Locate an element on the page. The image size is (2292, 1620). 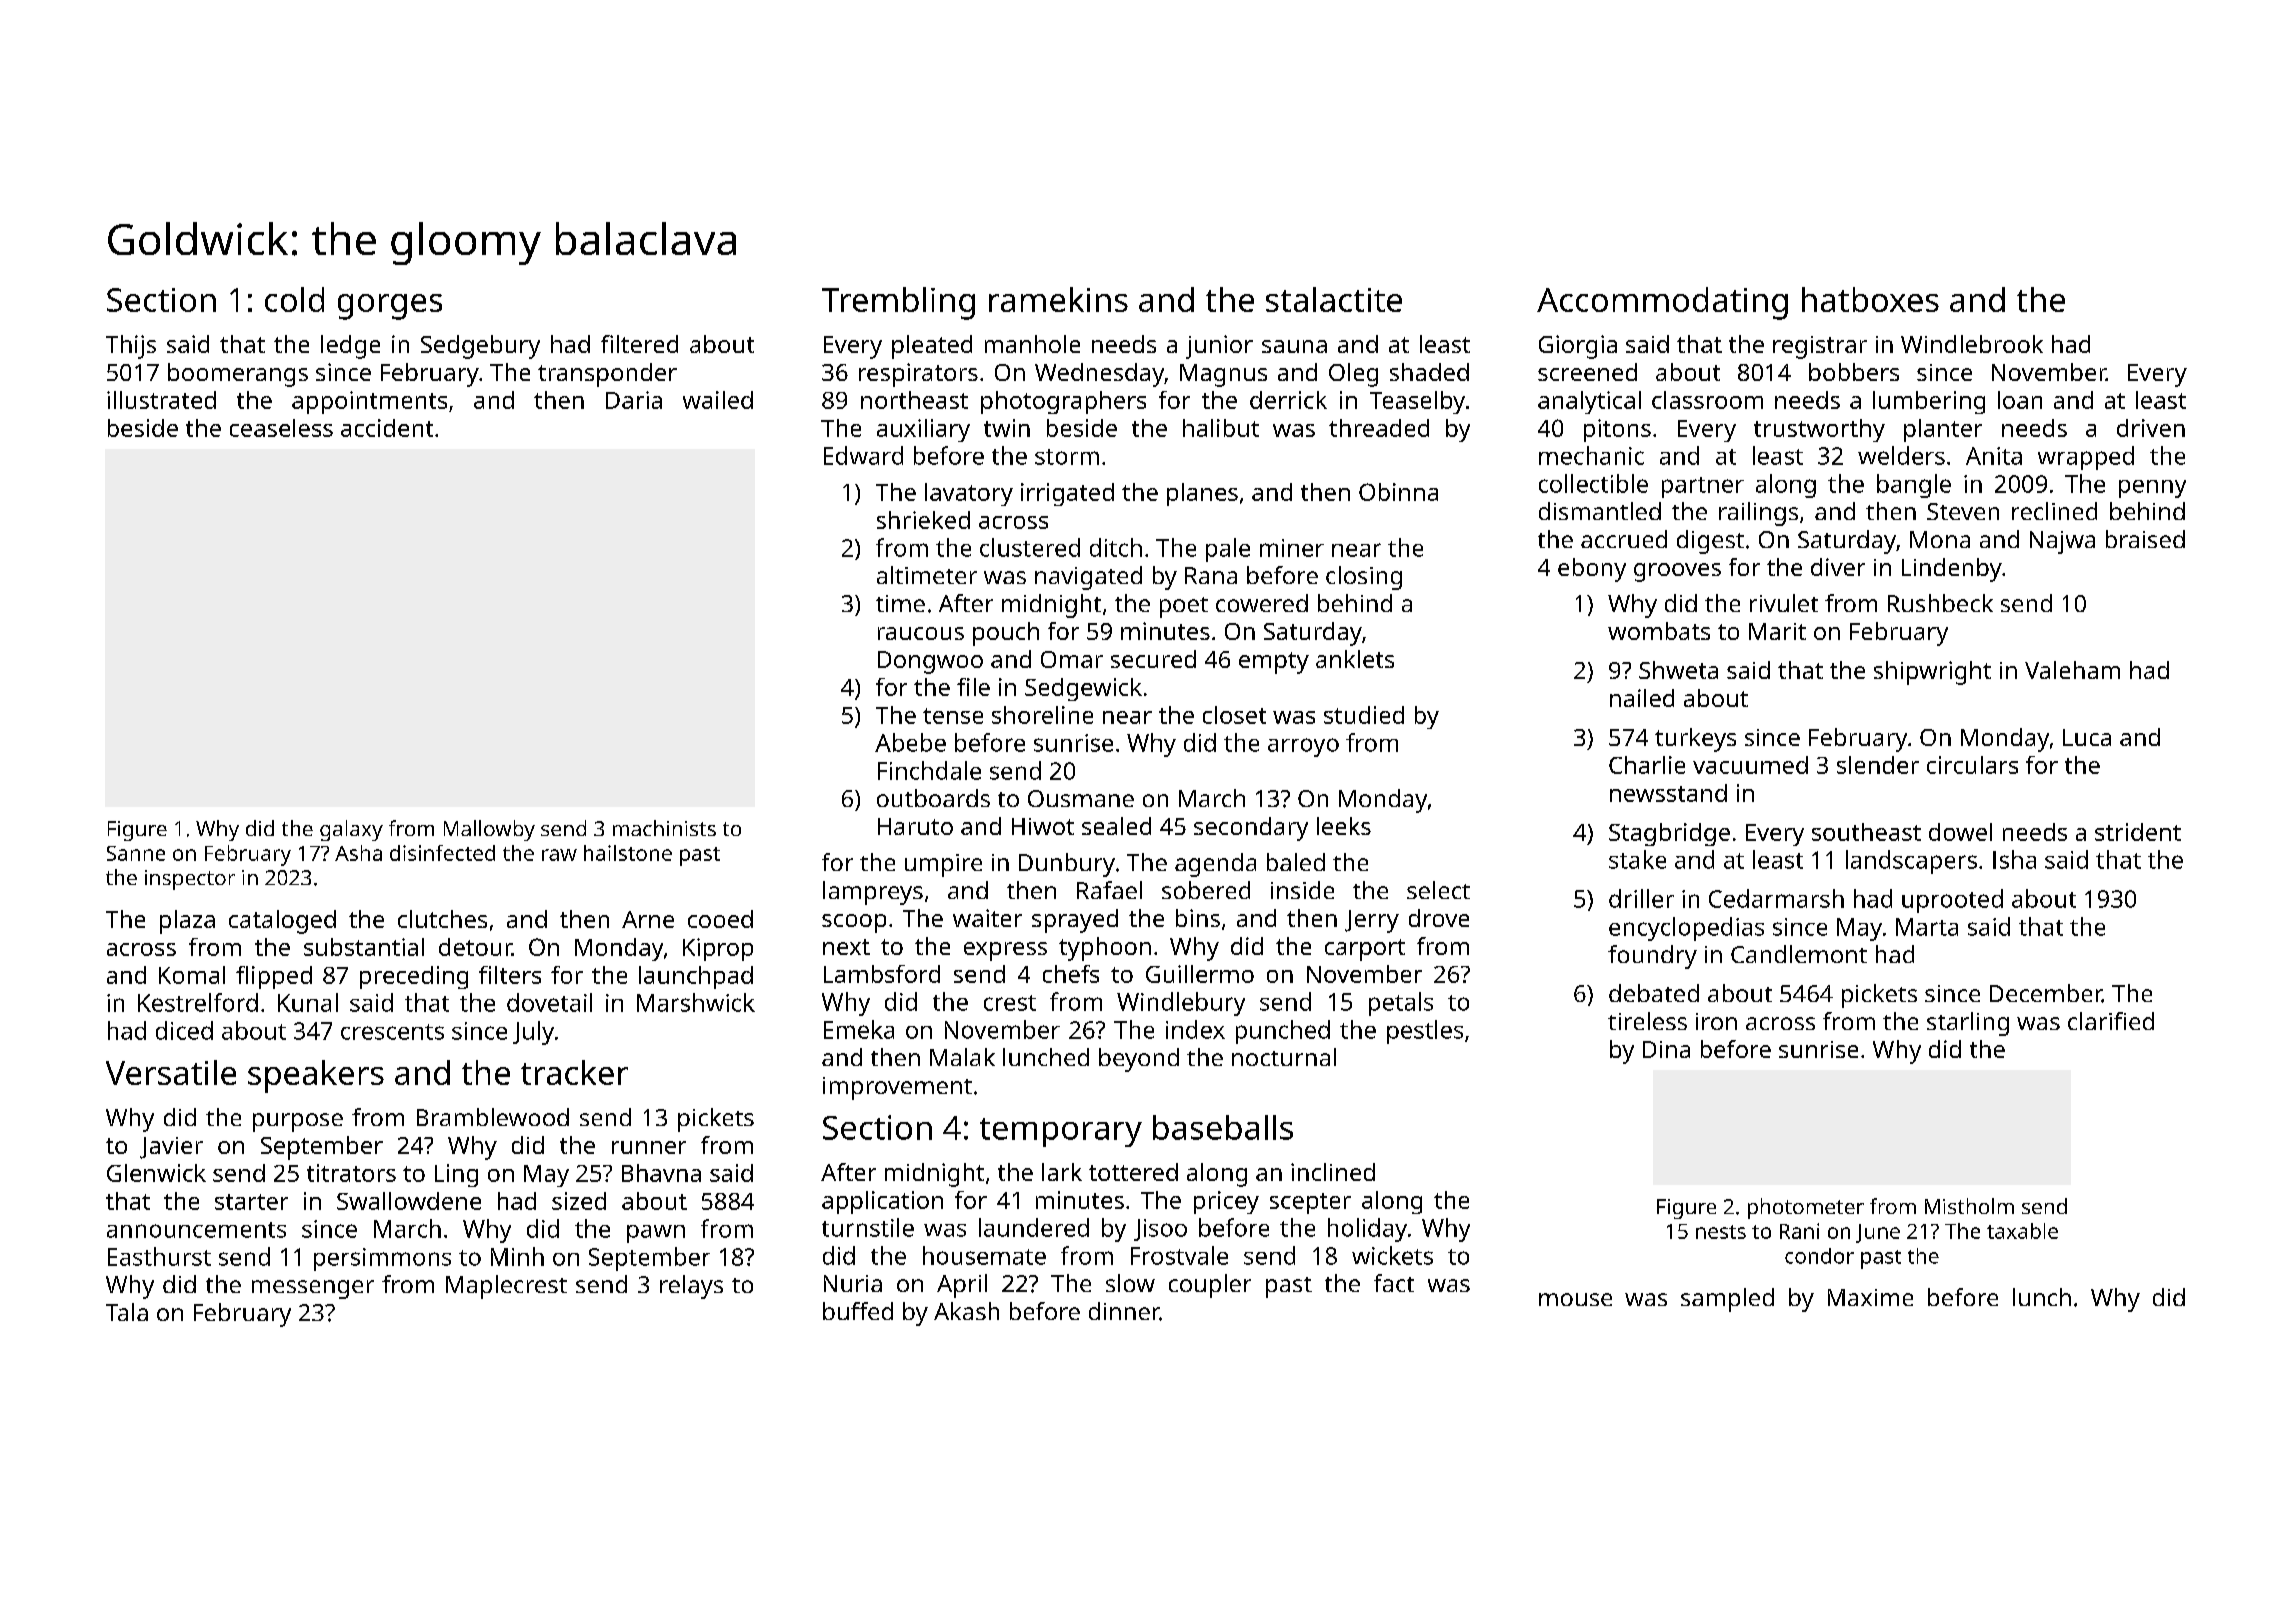
starter is located at coordinates (251, 1202).
